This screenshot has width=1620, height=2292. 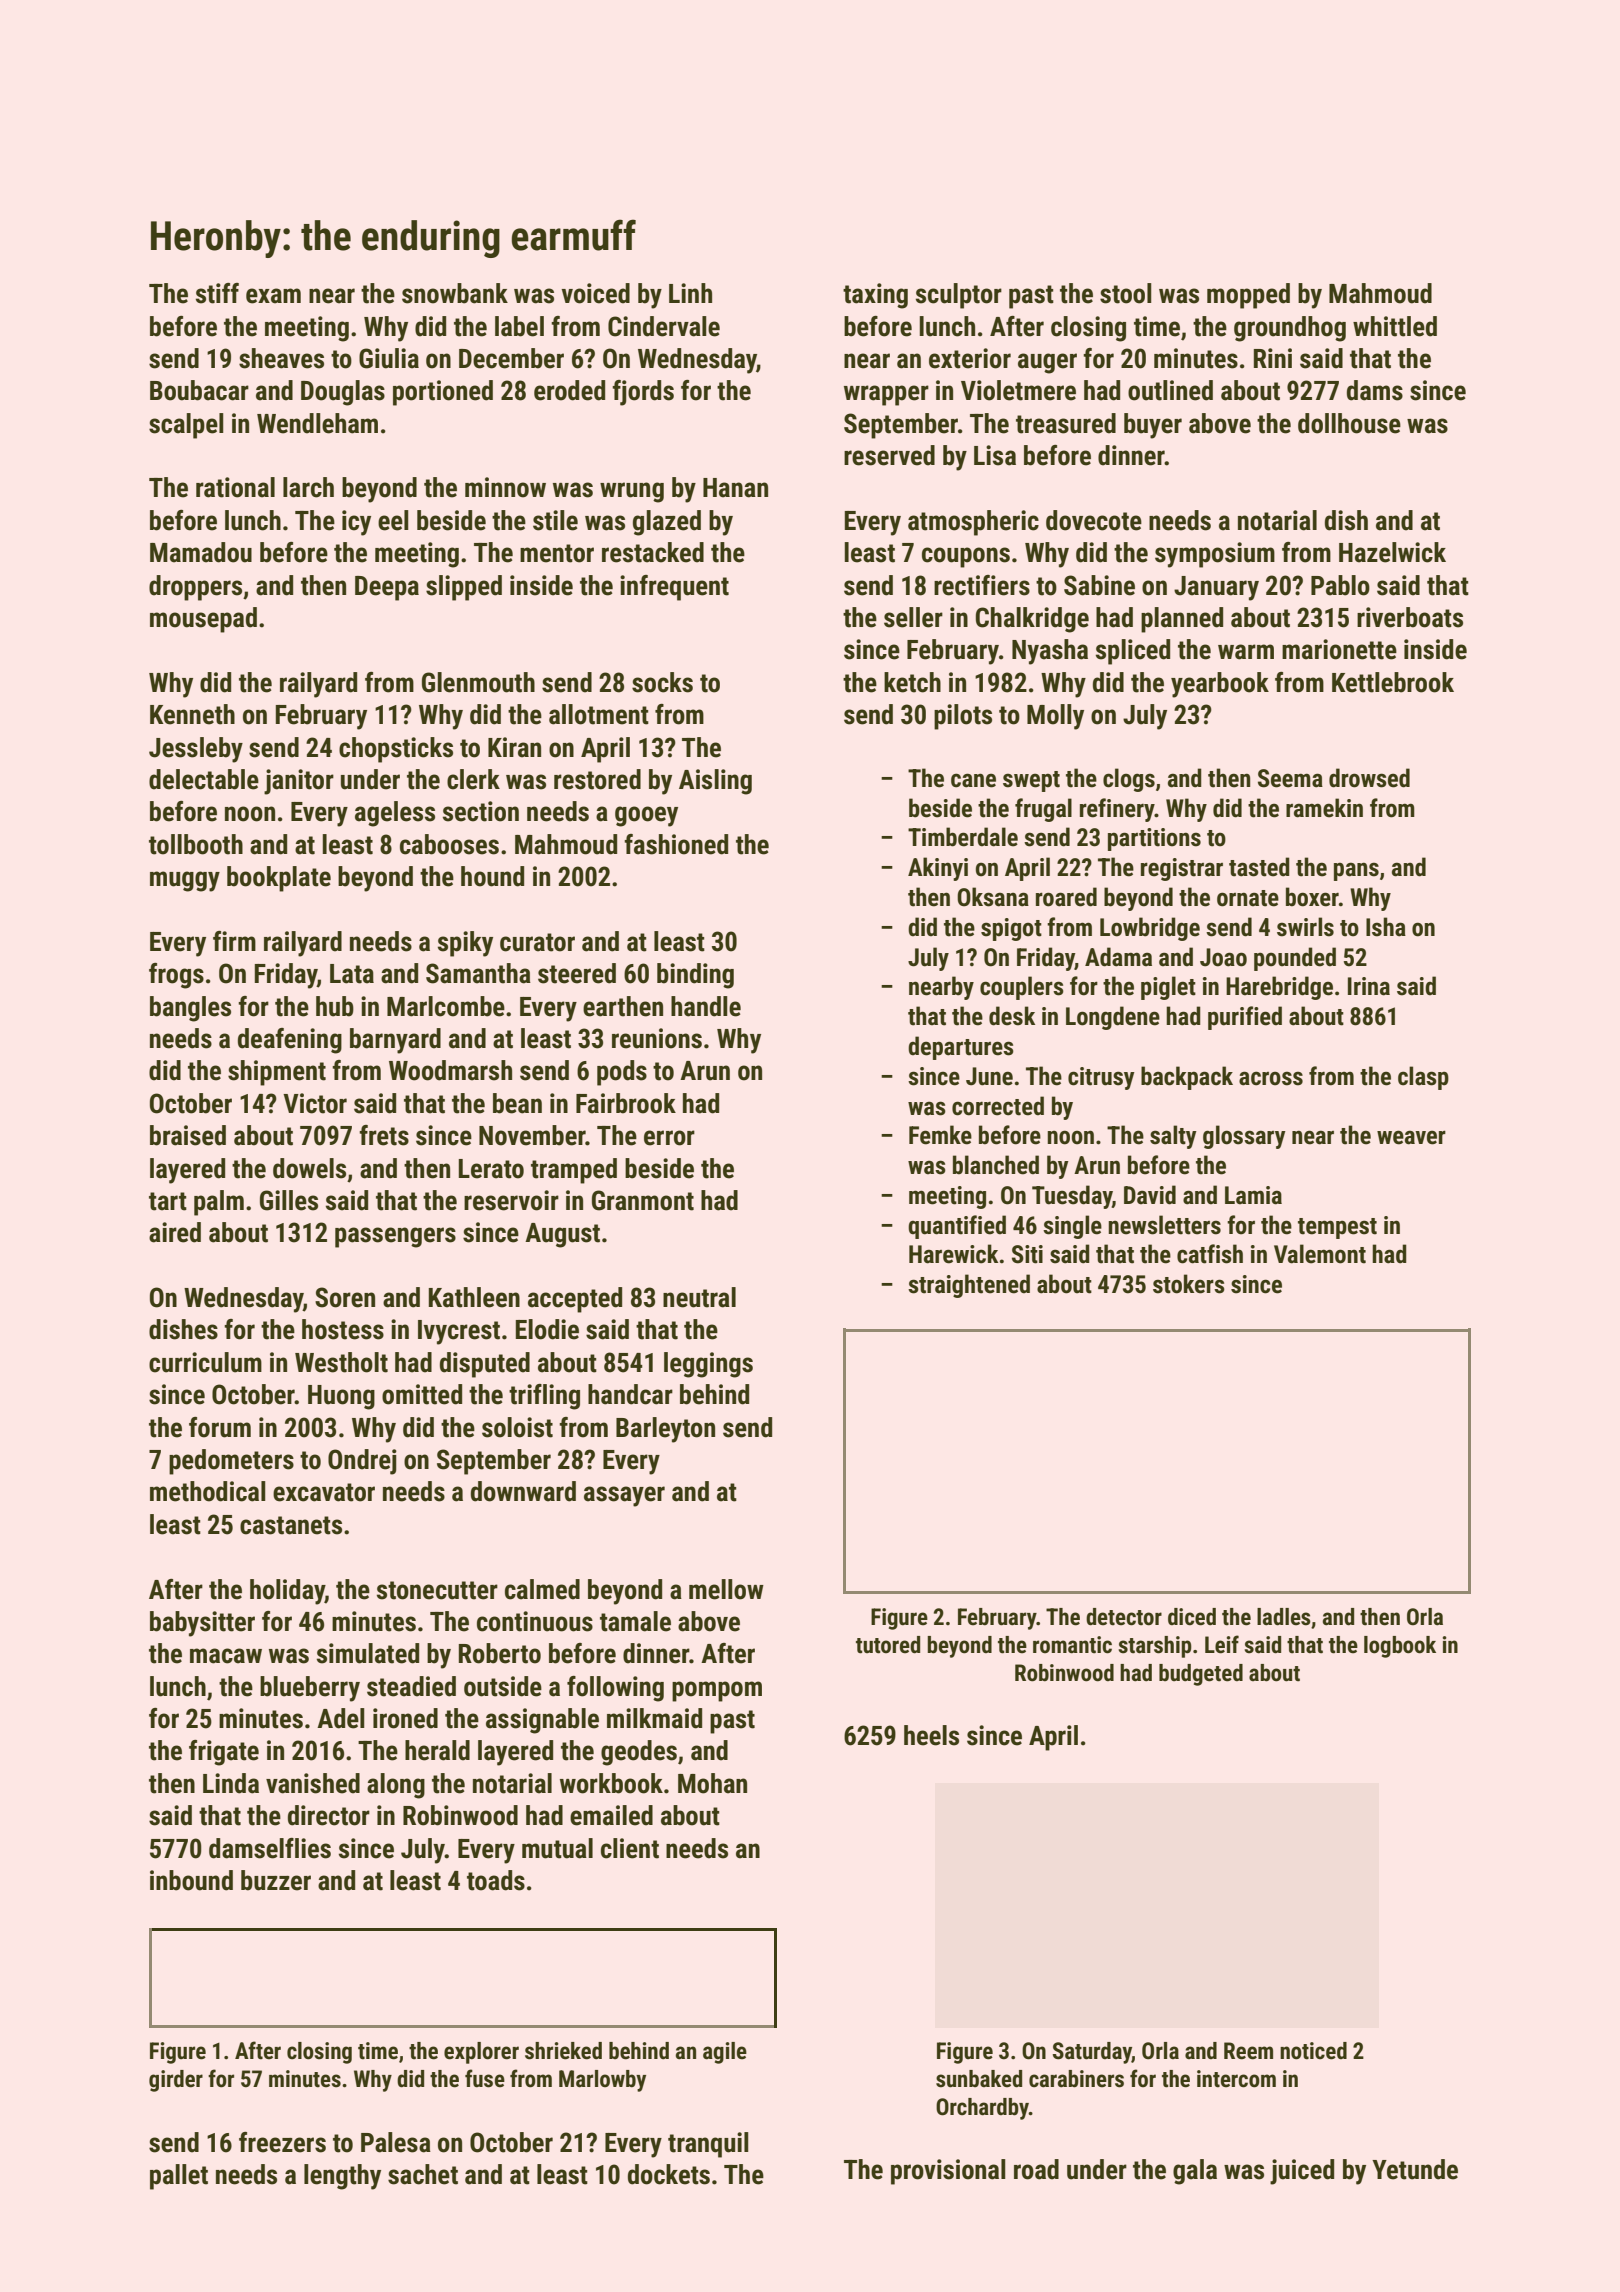 What do you see at coordinates (217, 293) in the screenshot?
I see `stiff` at bounding box center [217, 293].
